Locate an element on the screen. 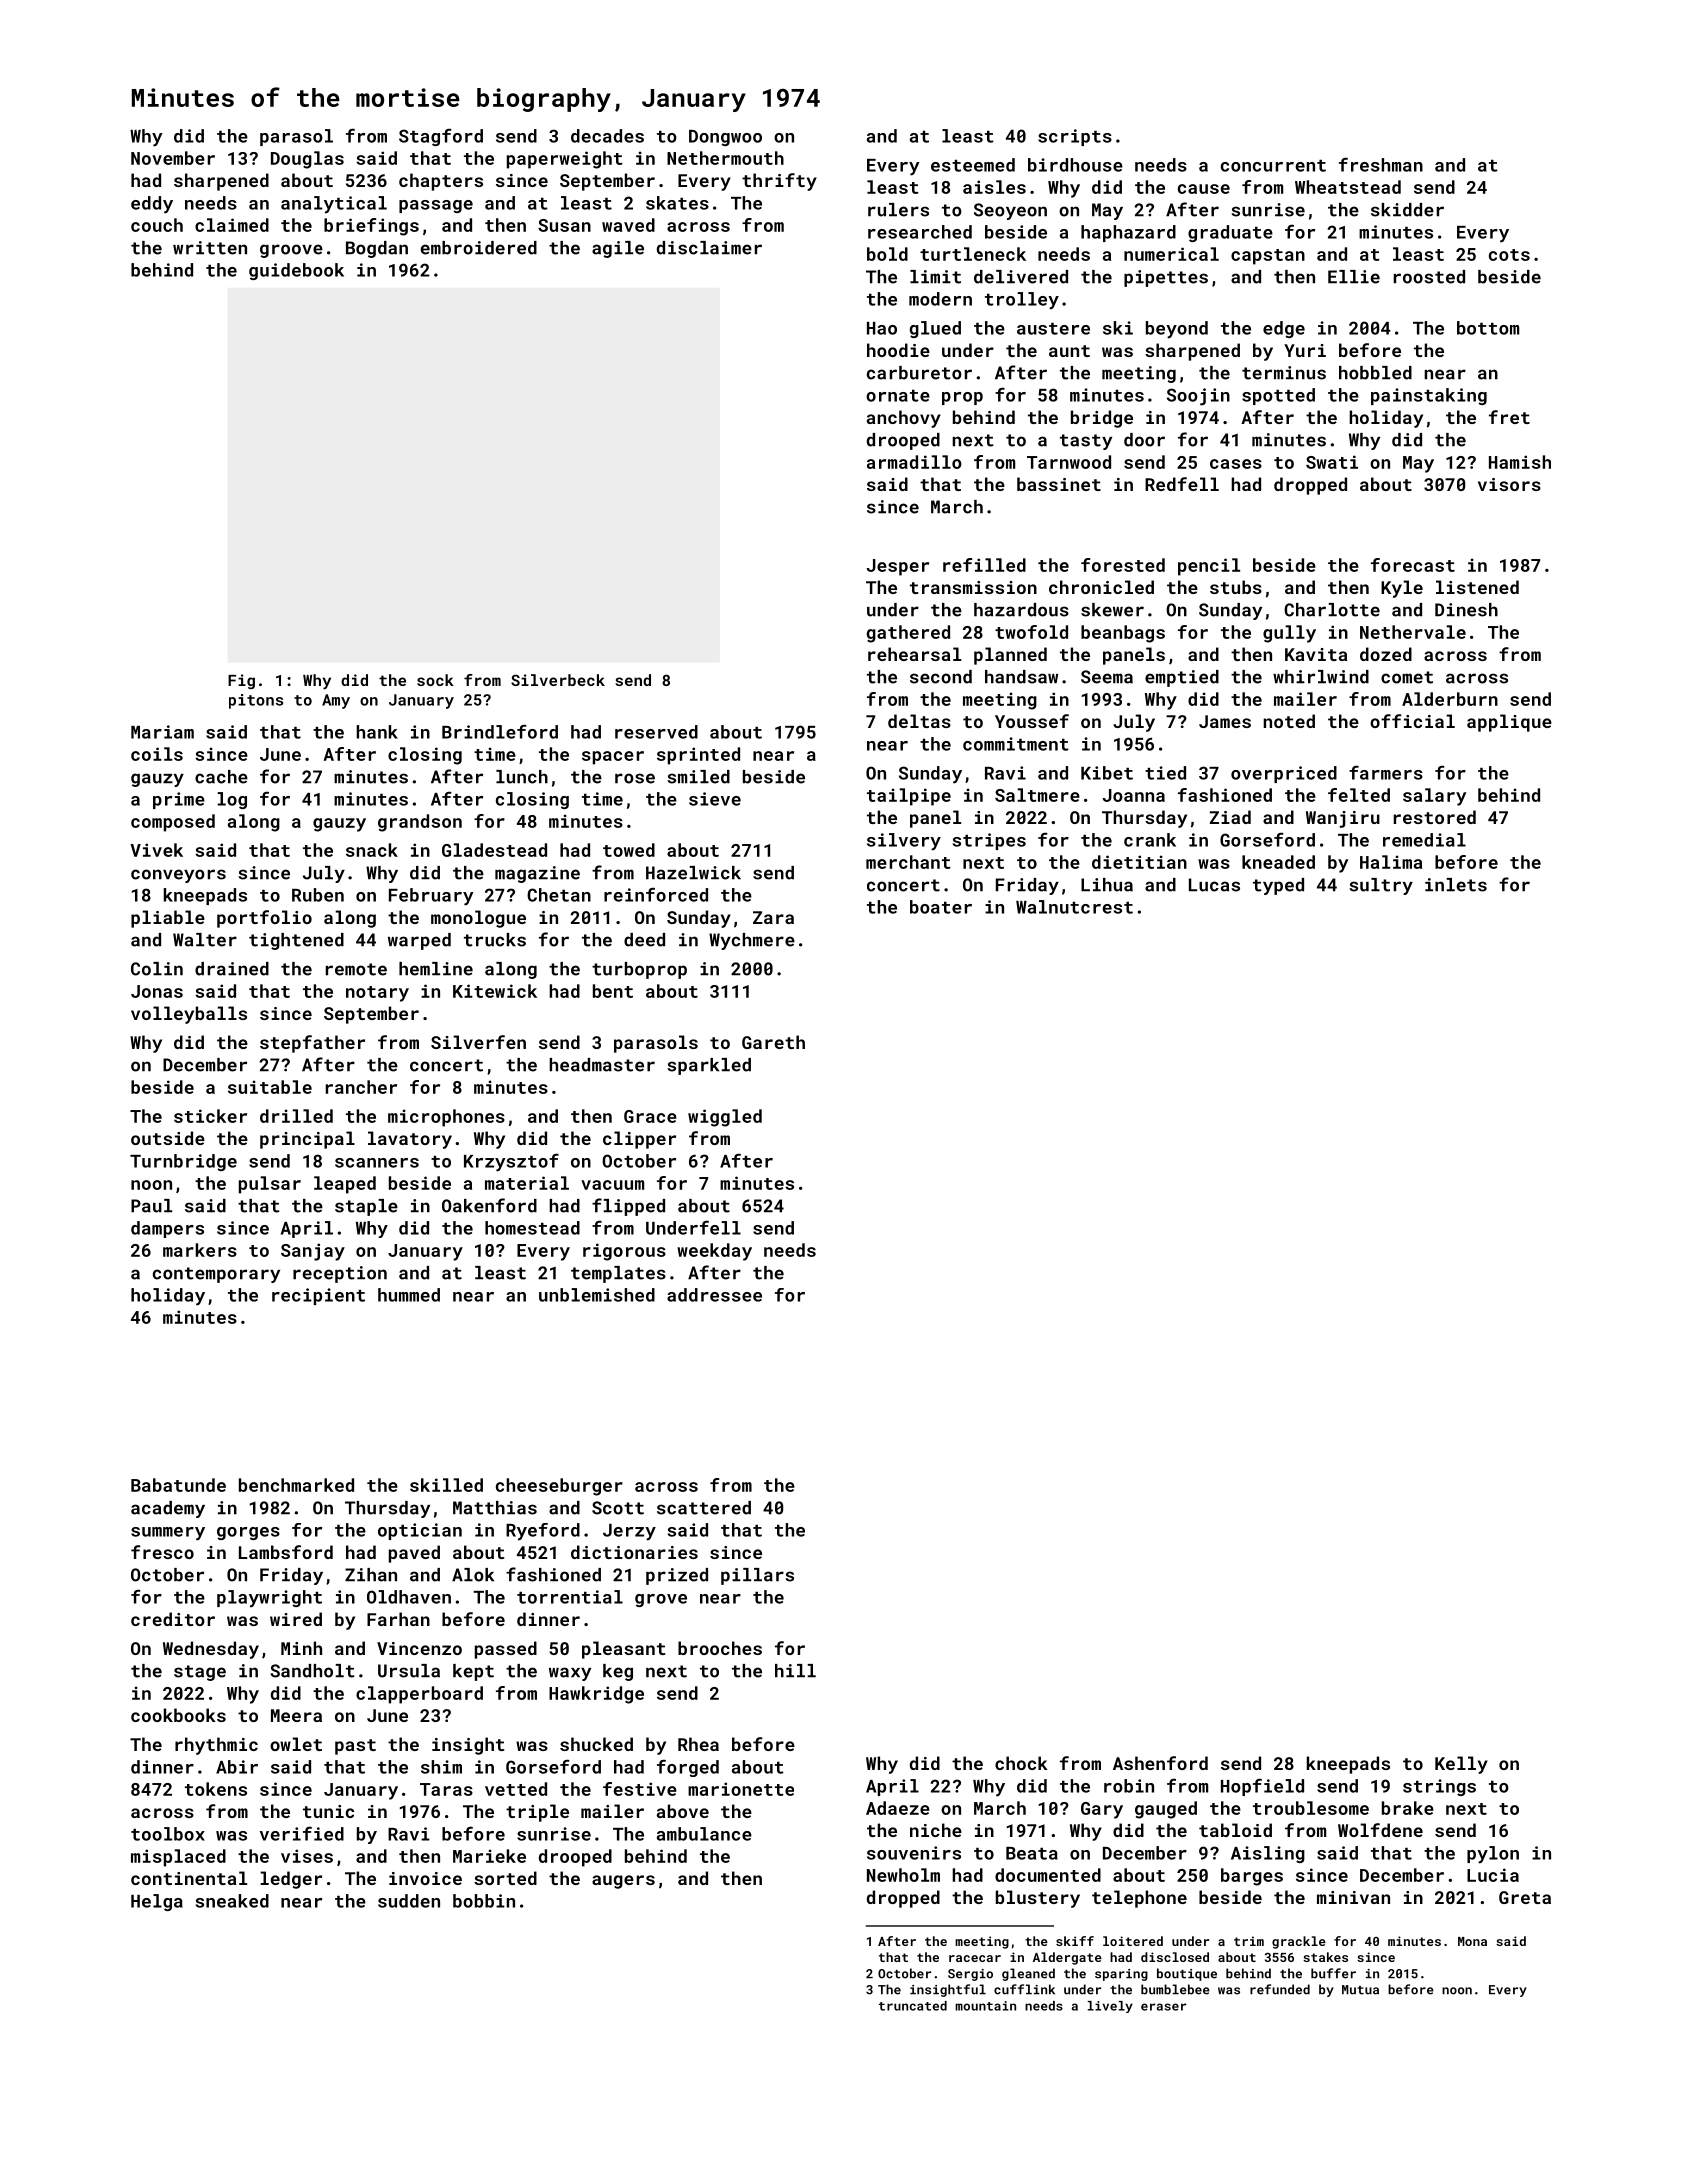 This screenshot has width=1683, height=2178. freshman is located at coordinates (1381, 164).
